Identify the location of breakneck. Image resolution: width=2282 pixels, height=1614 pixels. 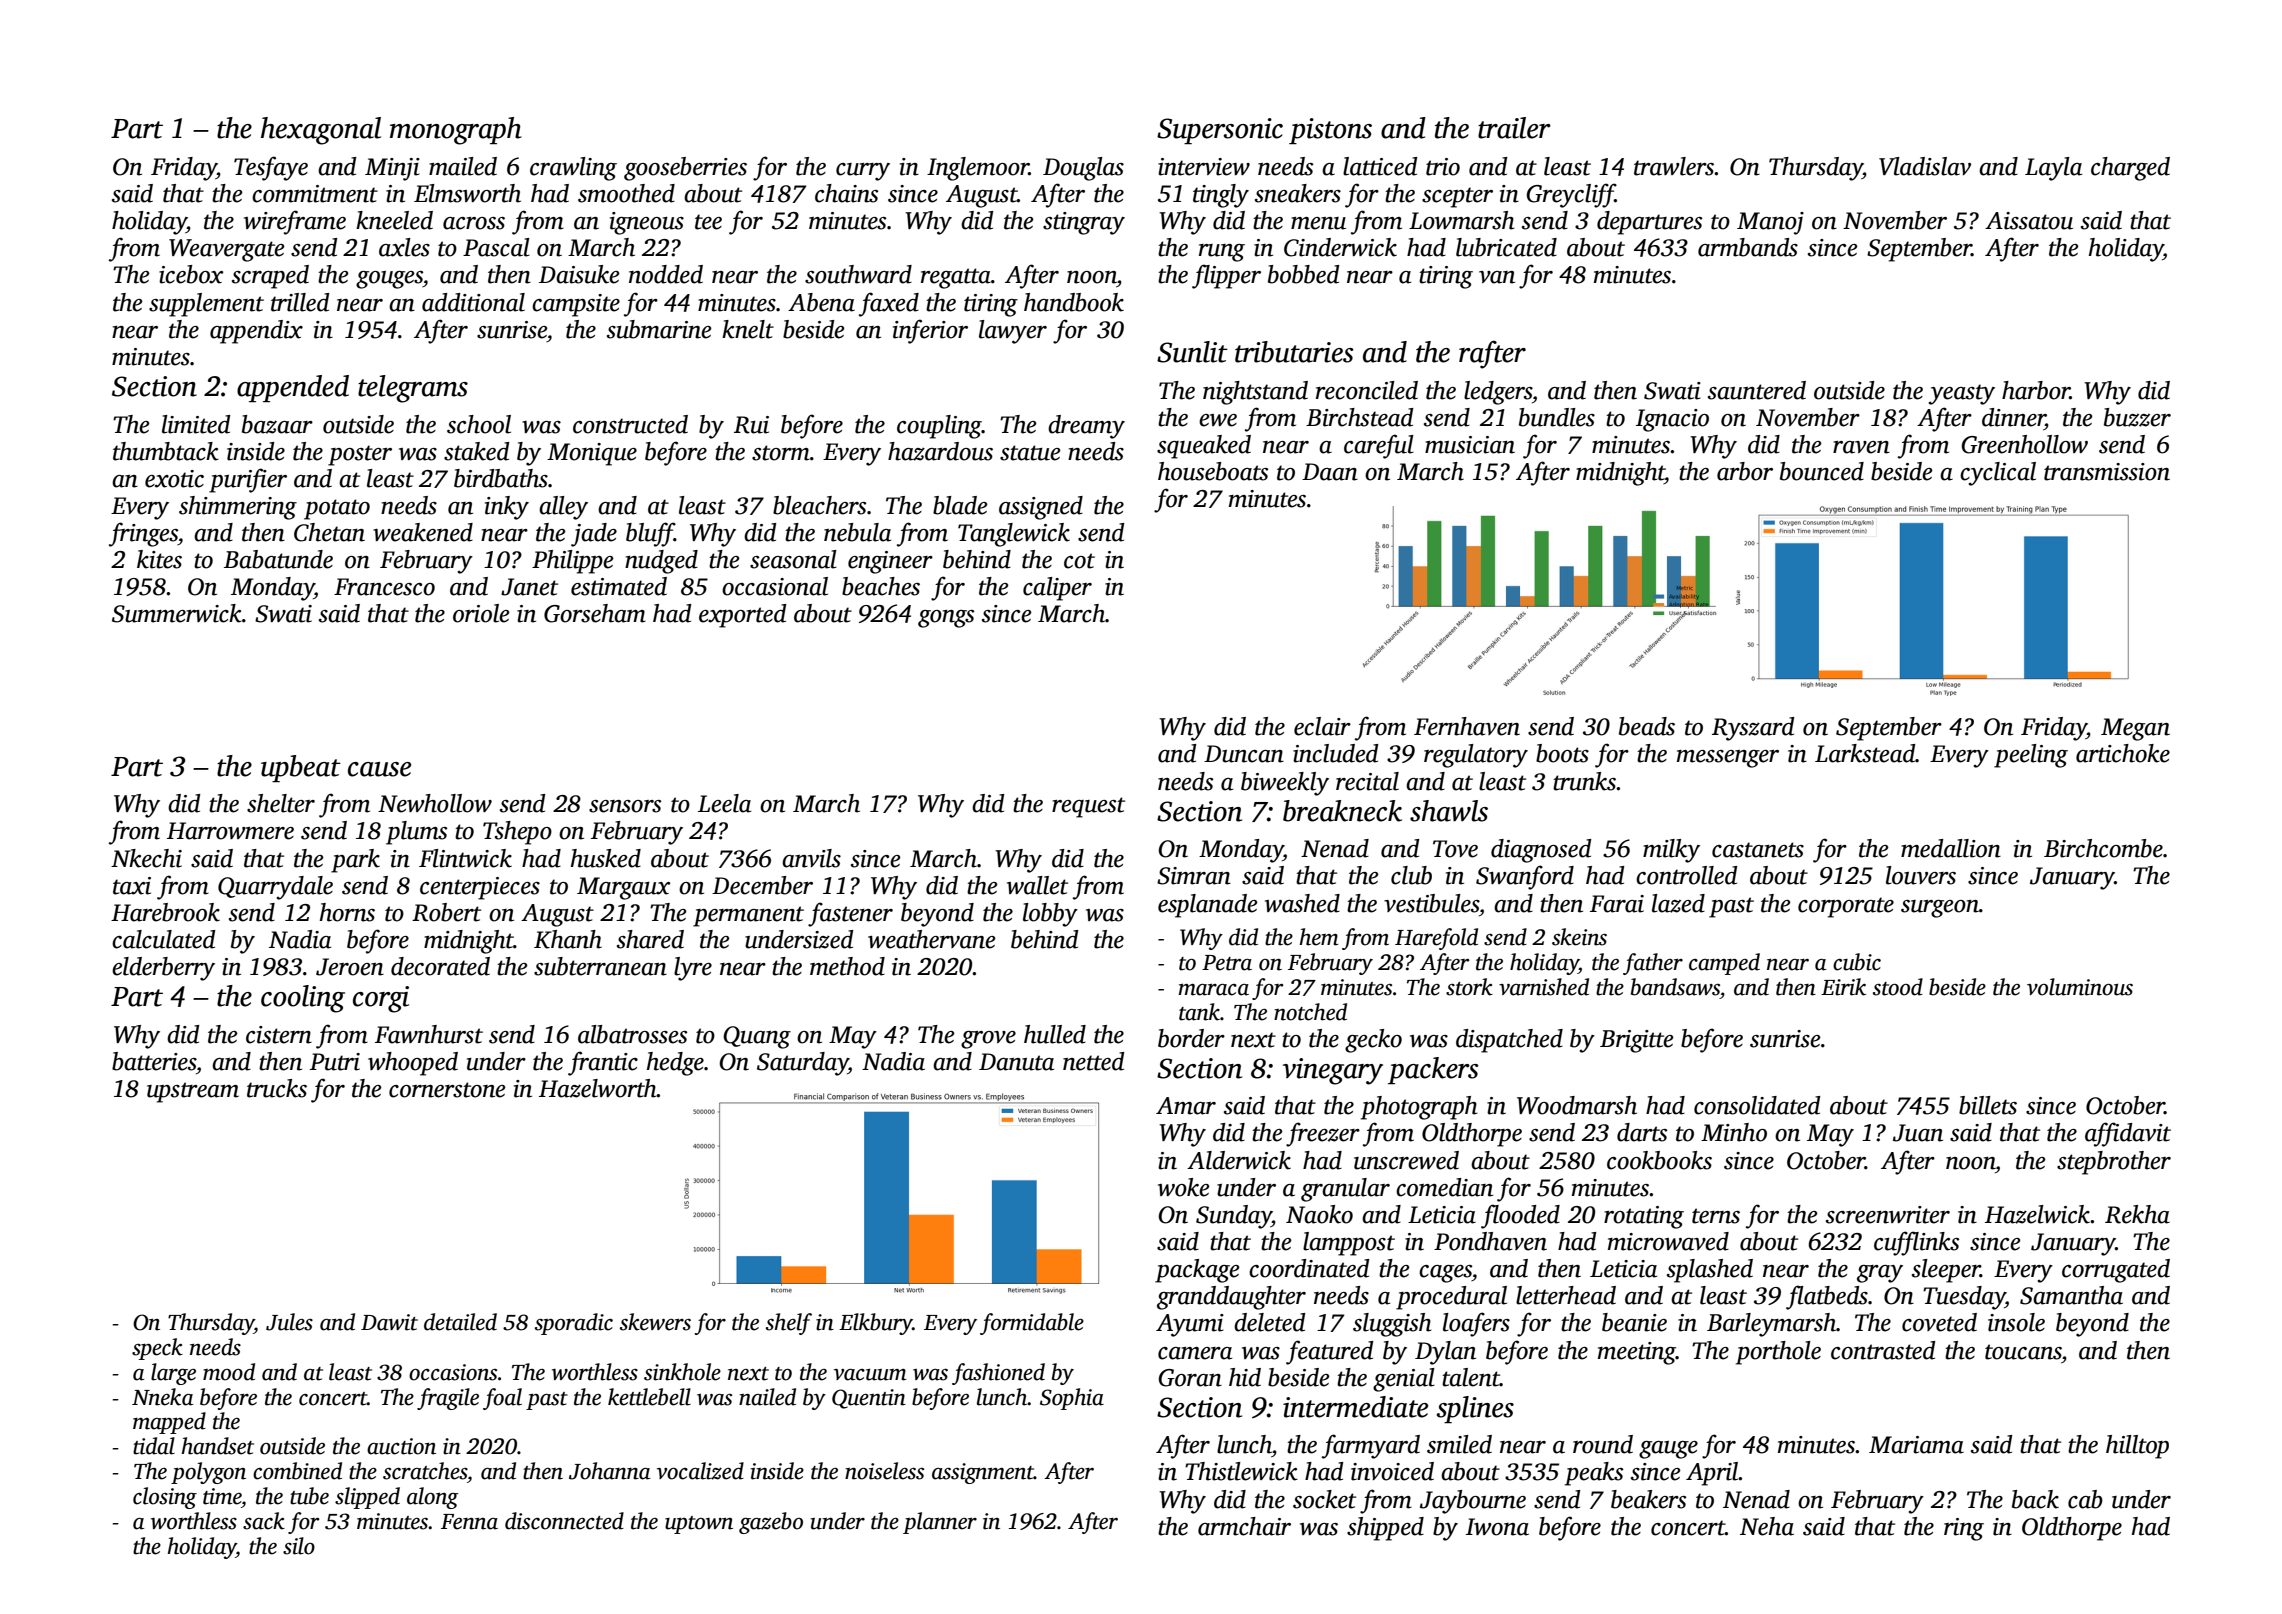
(1342, 811).
